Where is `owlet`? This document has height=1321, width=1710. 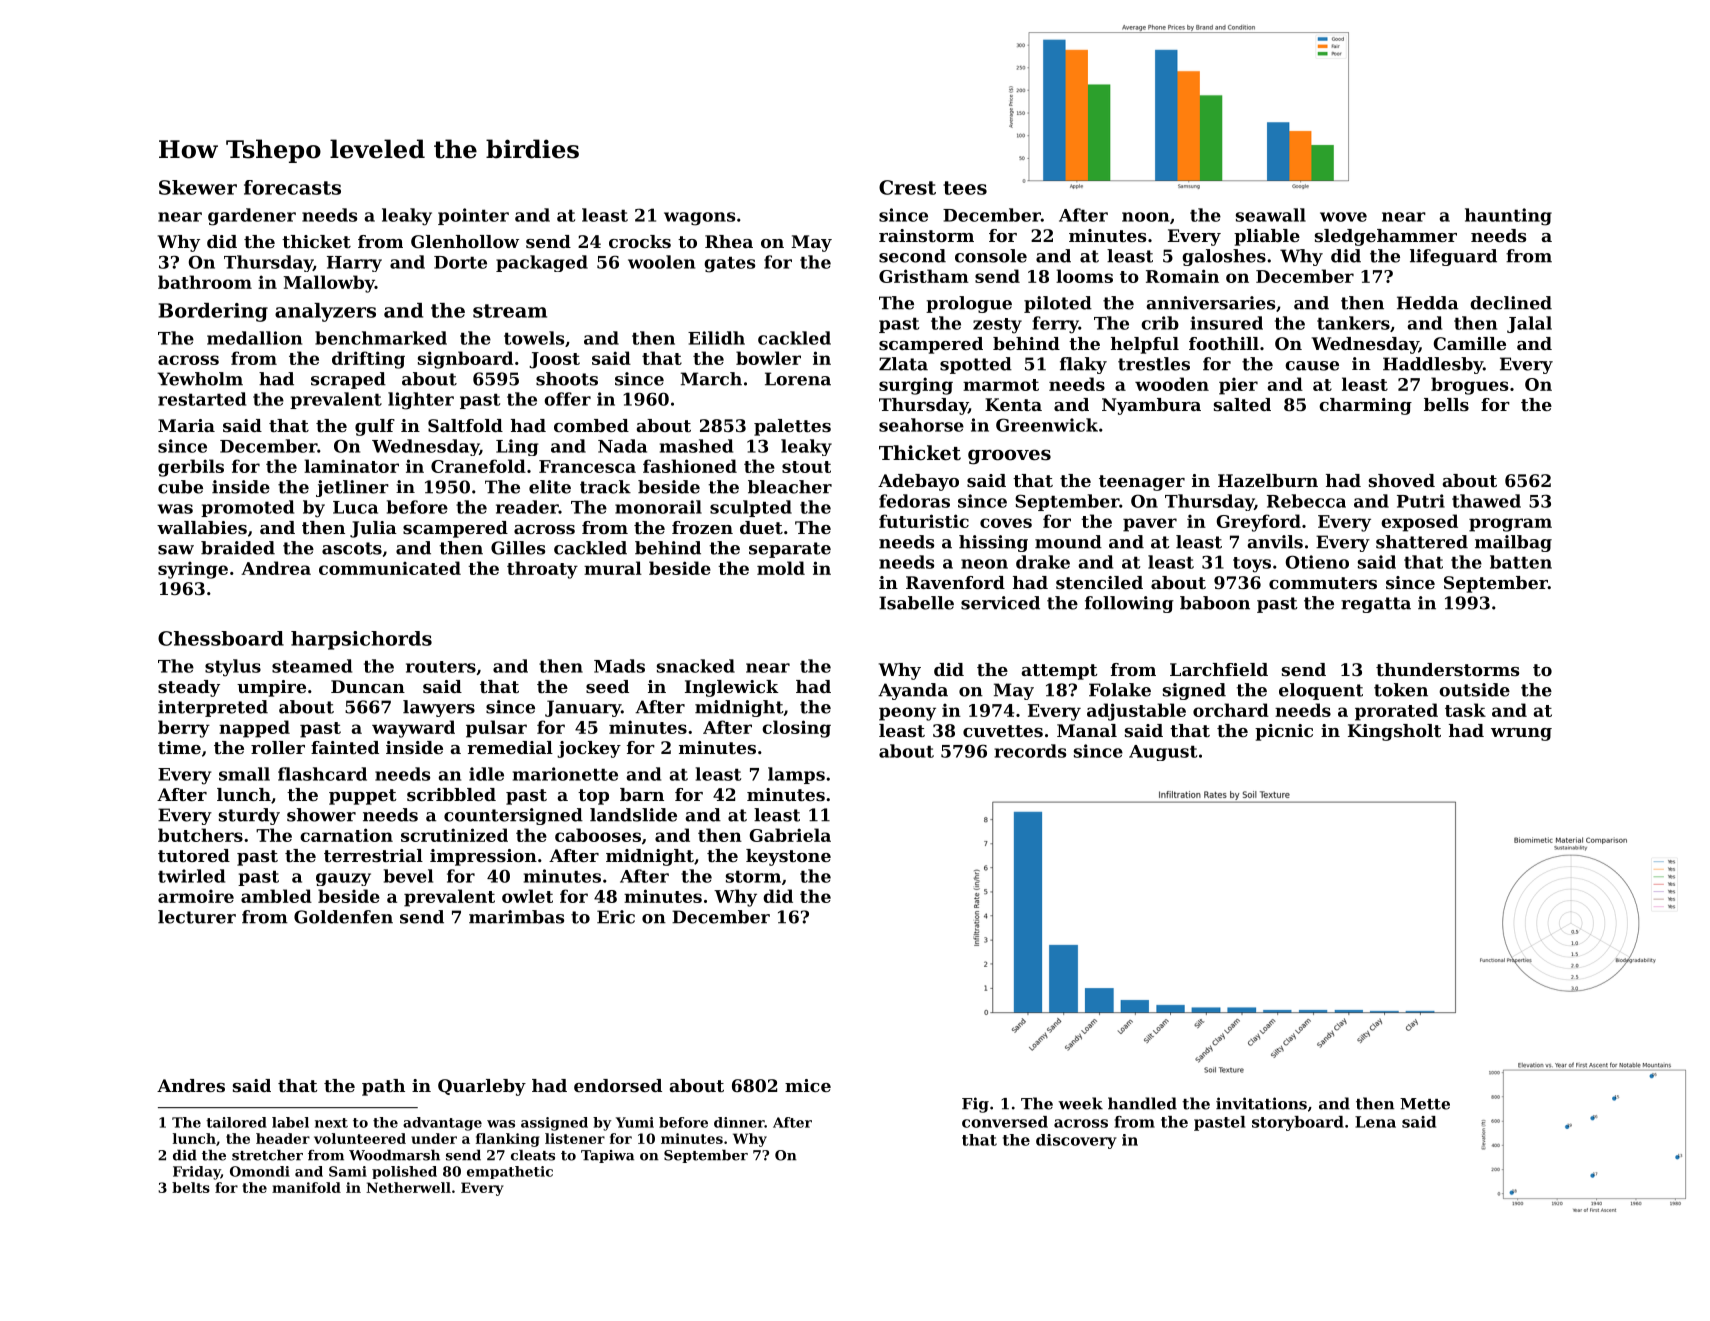 owlet is located at coordinates (527, 896).
